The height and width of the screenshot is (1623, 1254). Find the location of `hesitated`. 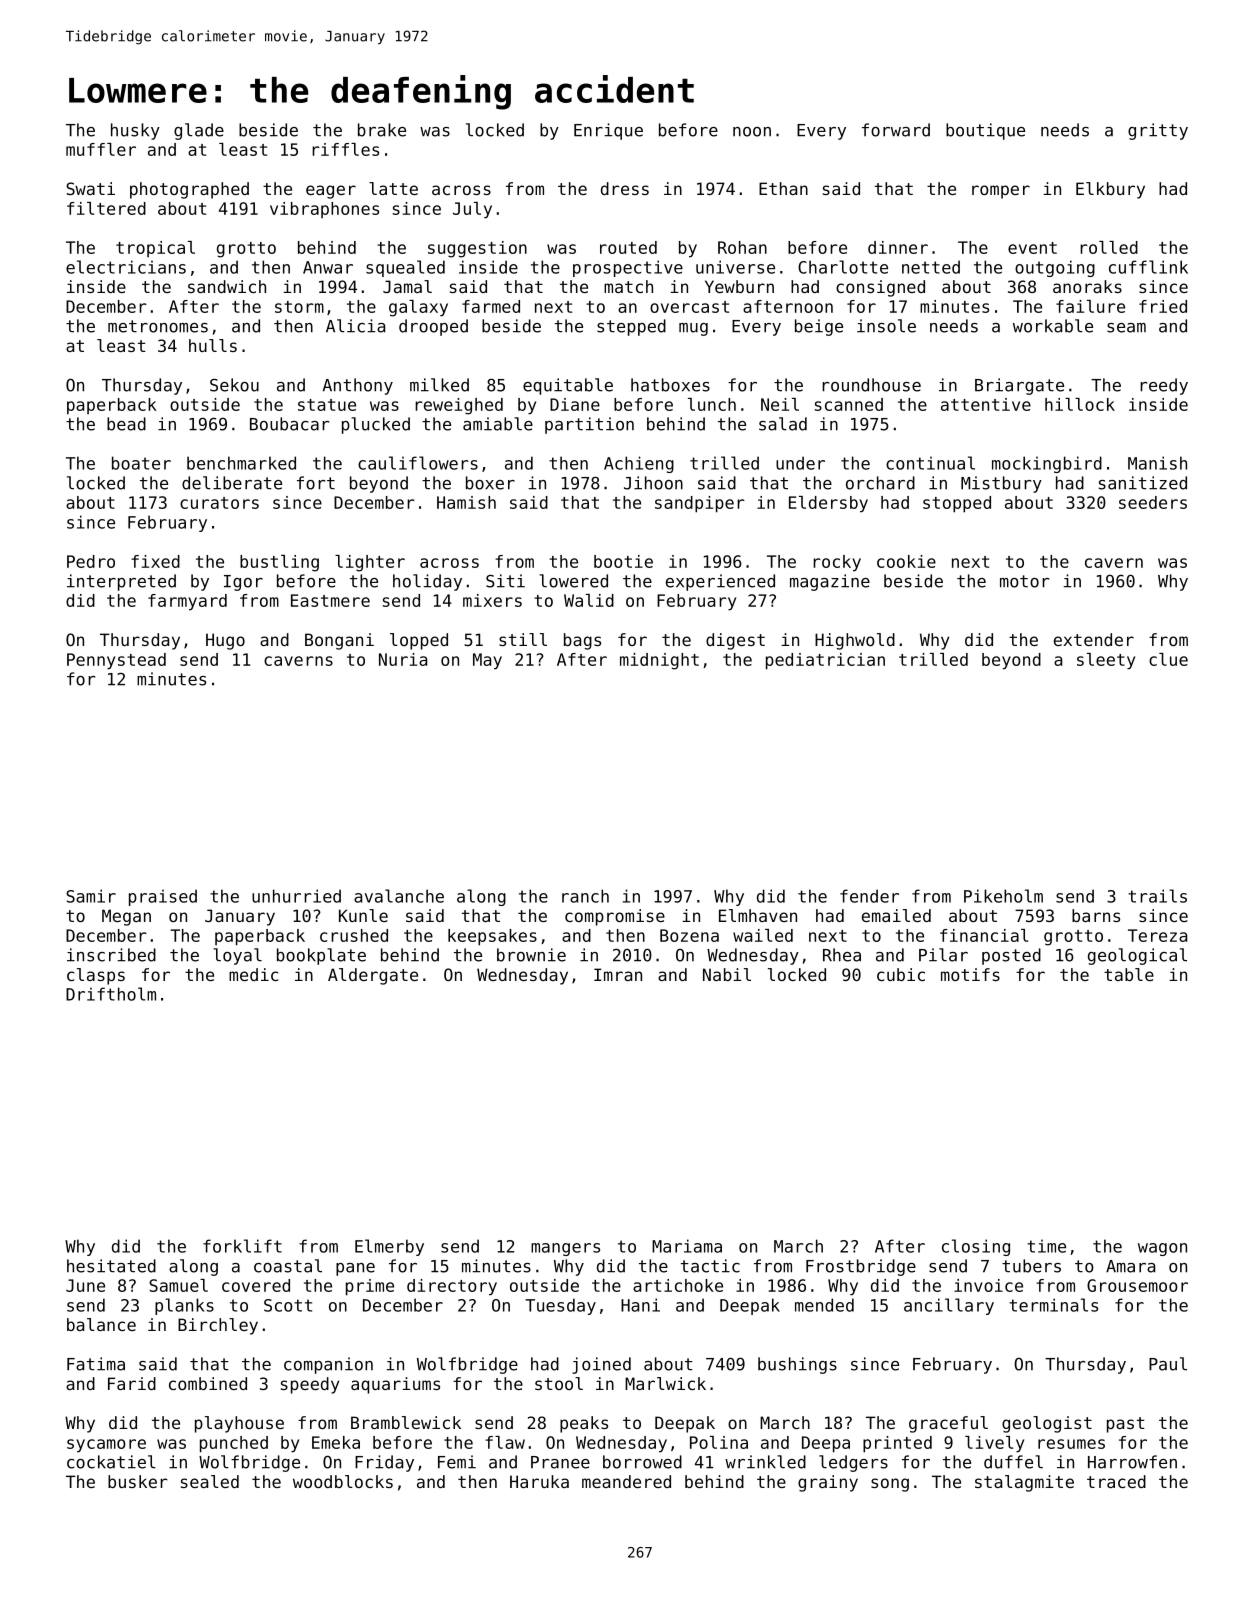

hesitated is located at coordinates (111, 1266).
